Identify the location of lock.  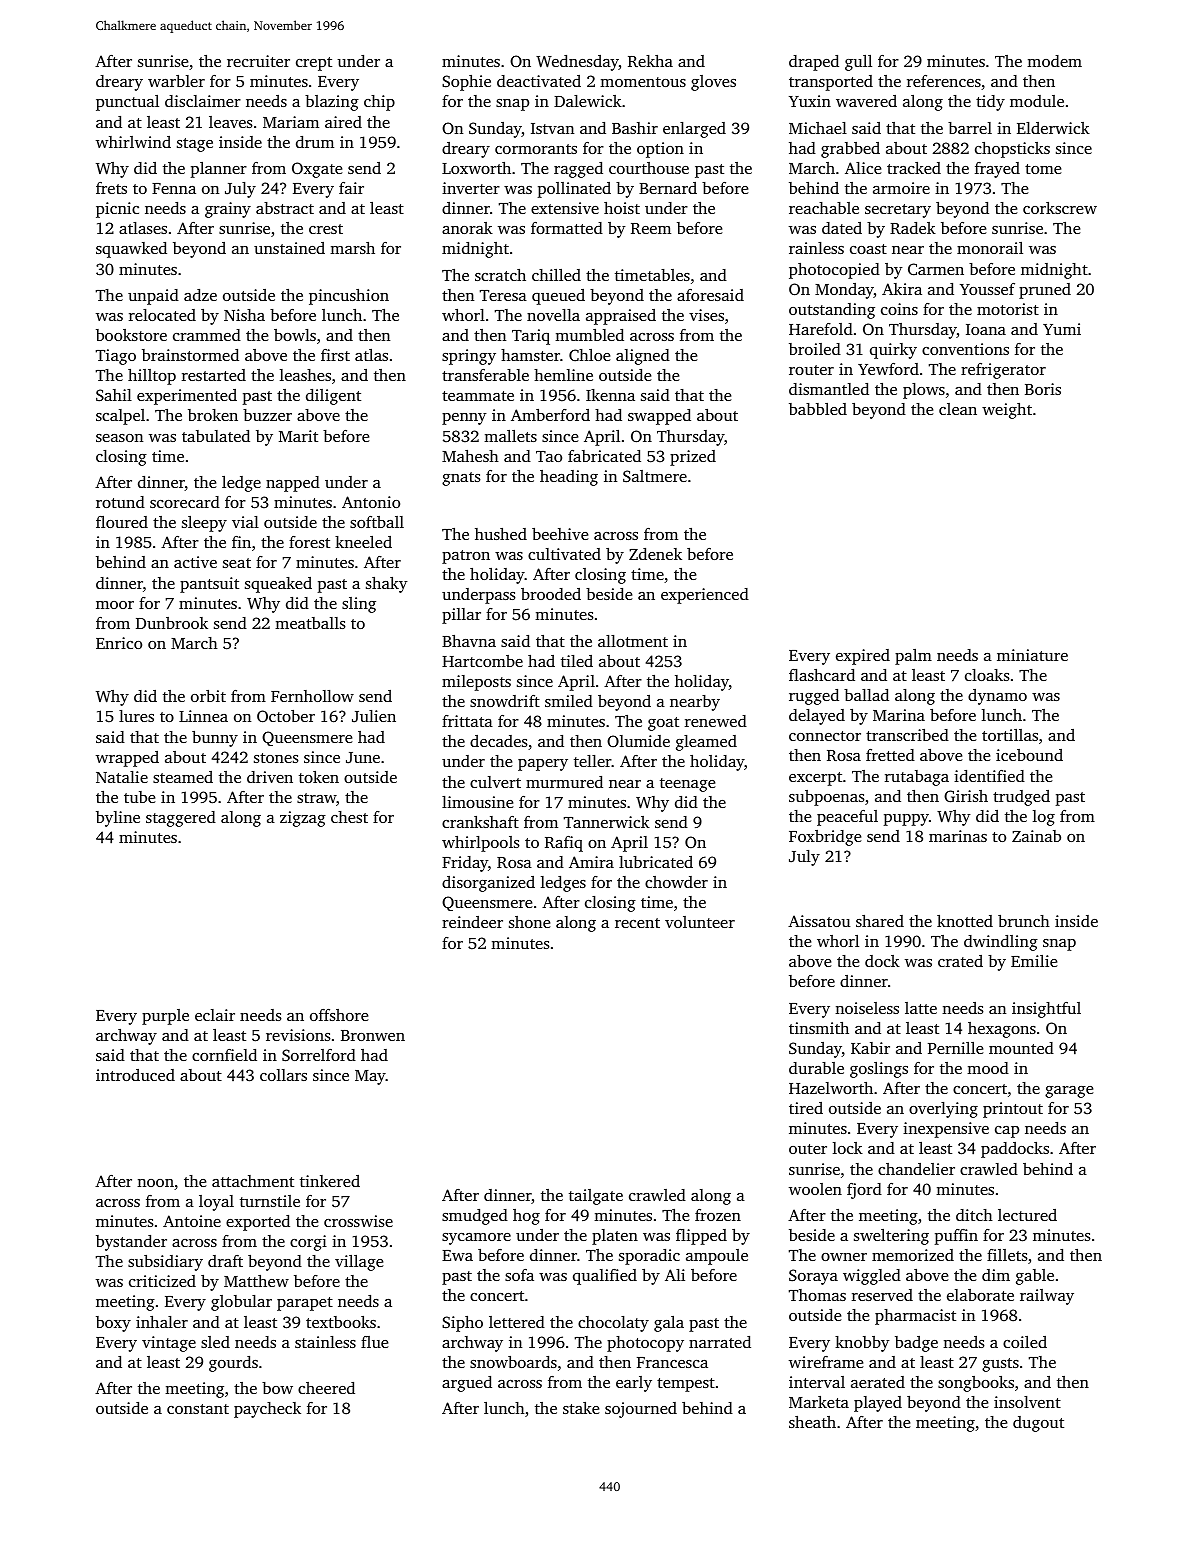
(848, 1148).
